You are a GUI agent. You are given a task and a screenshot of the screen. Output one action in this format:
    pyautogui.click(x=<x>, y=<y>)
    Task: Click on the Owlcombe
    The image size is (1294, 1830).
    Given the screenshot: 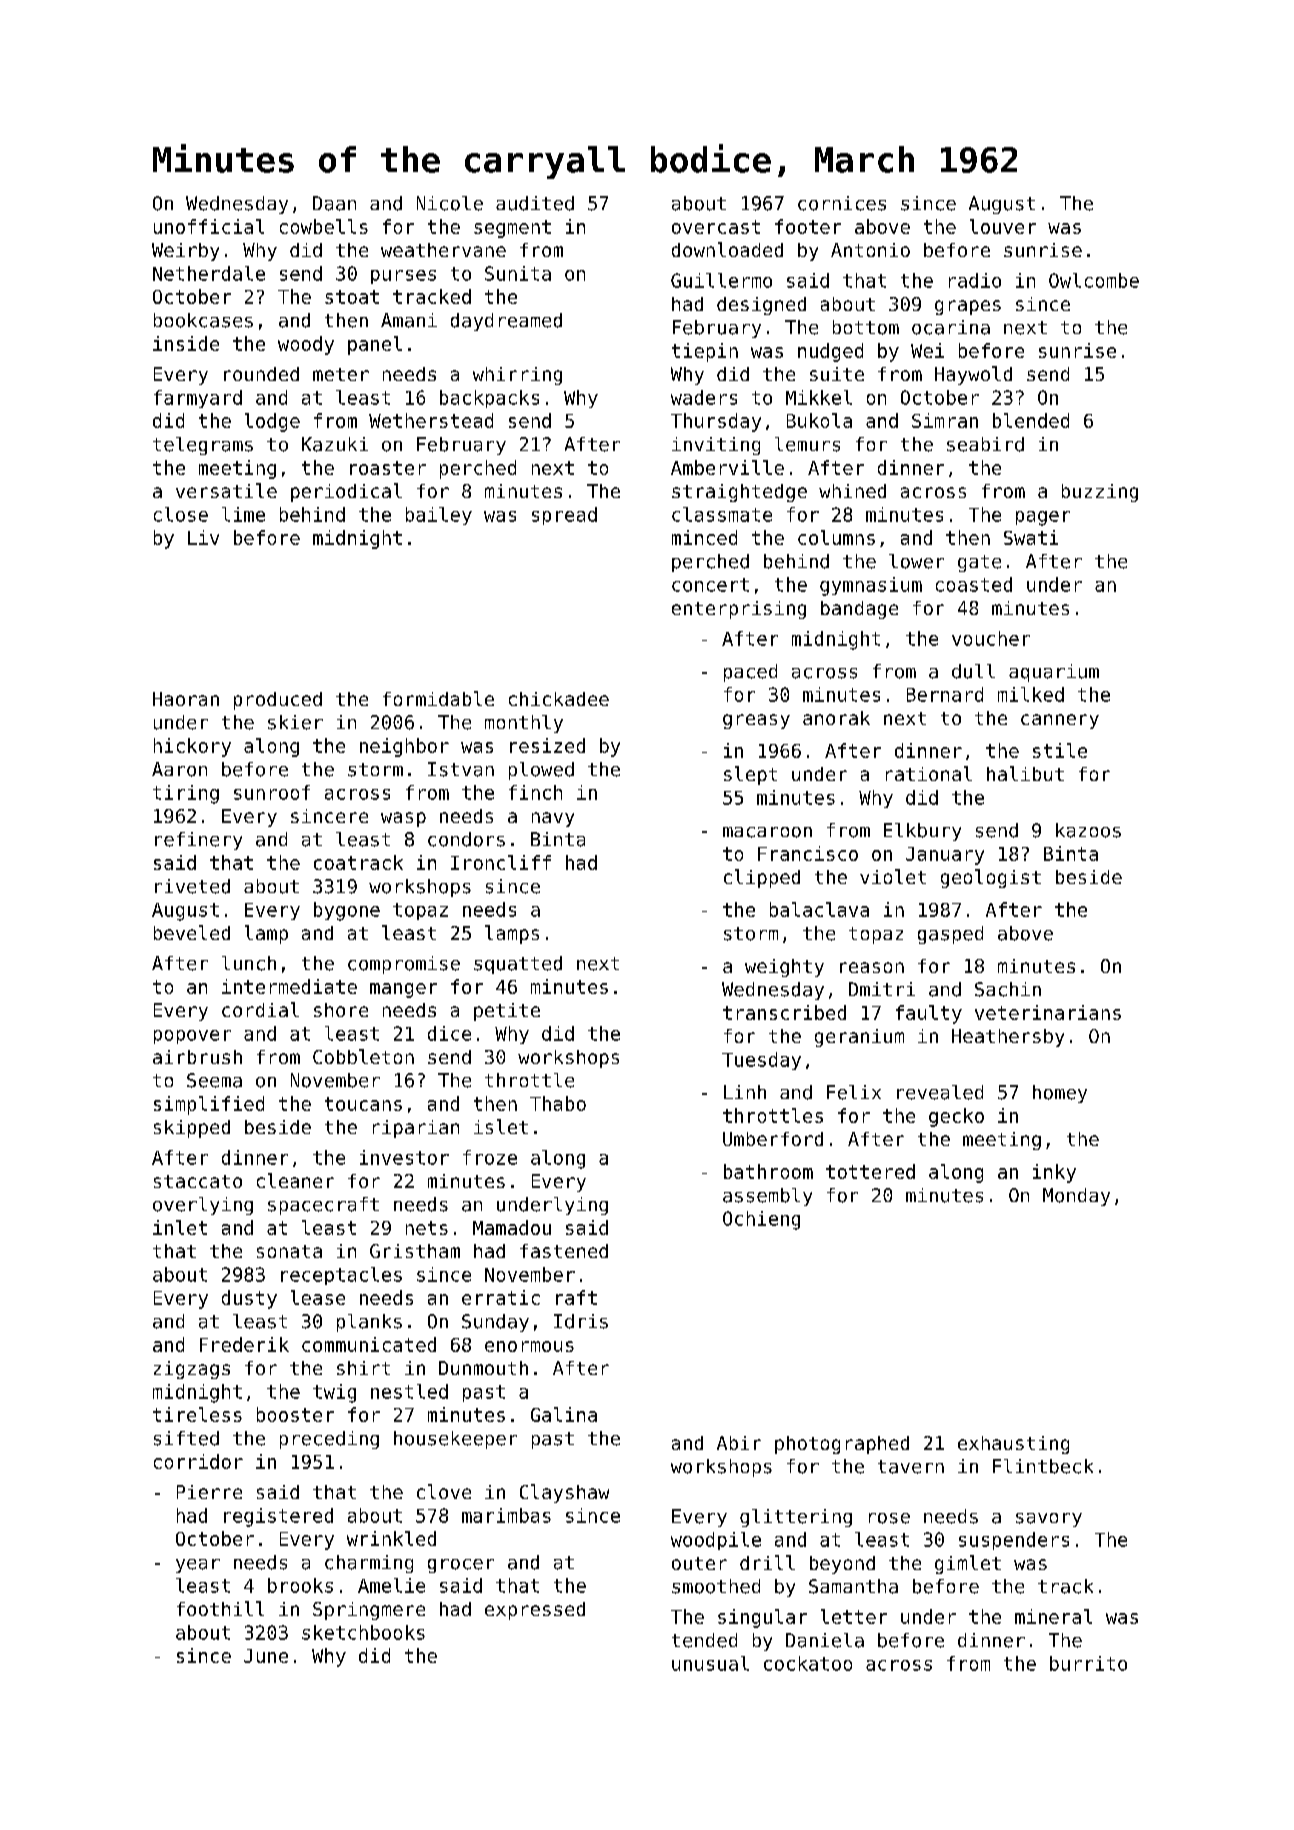 What is the action you would take?
    pyautogui.click(x=1094, y=280)
